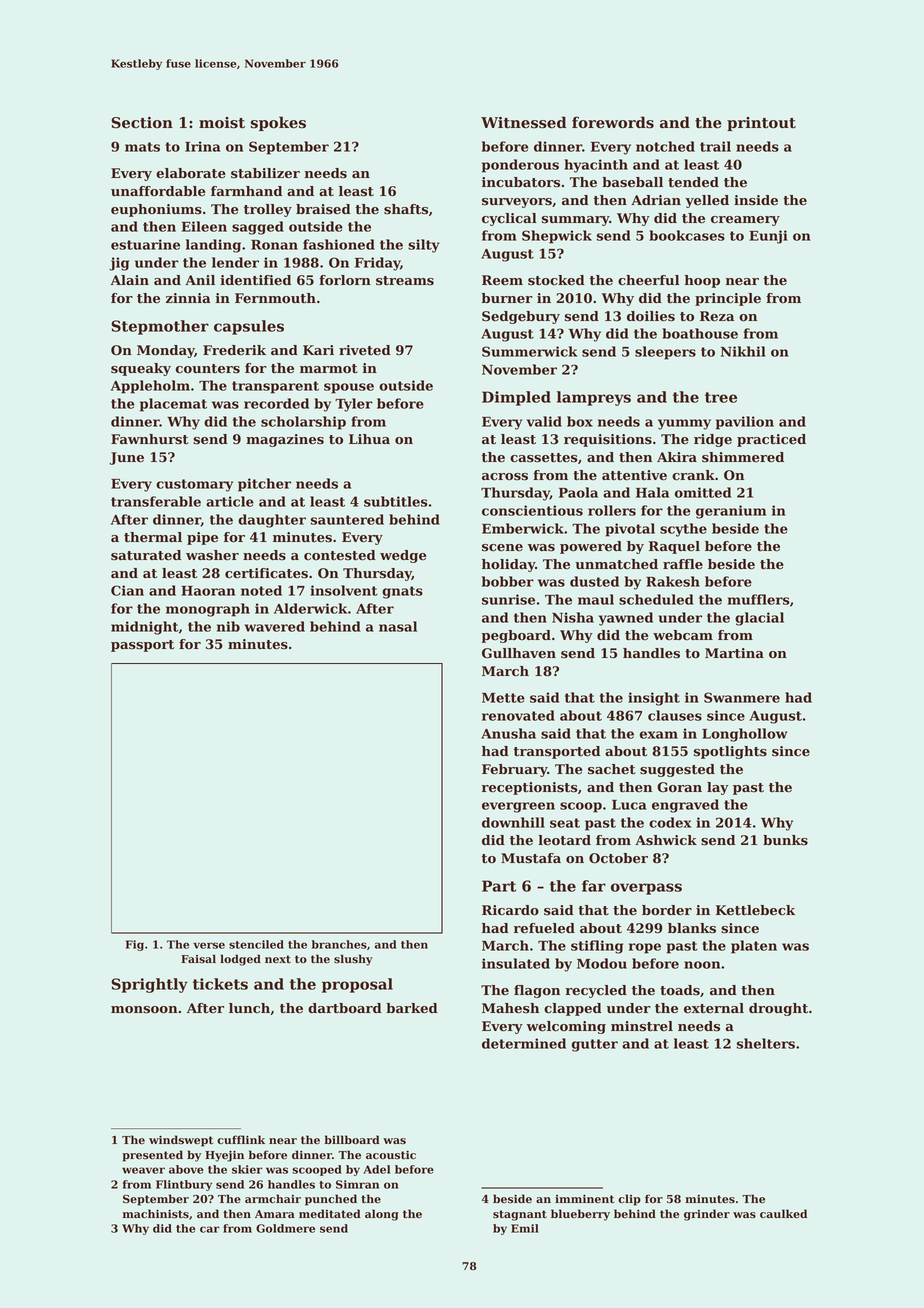  What do you see at coordinates (156, 1214) in the screenshot?
I see `machinists` at bounding box center [156, 1214].
